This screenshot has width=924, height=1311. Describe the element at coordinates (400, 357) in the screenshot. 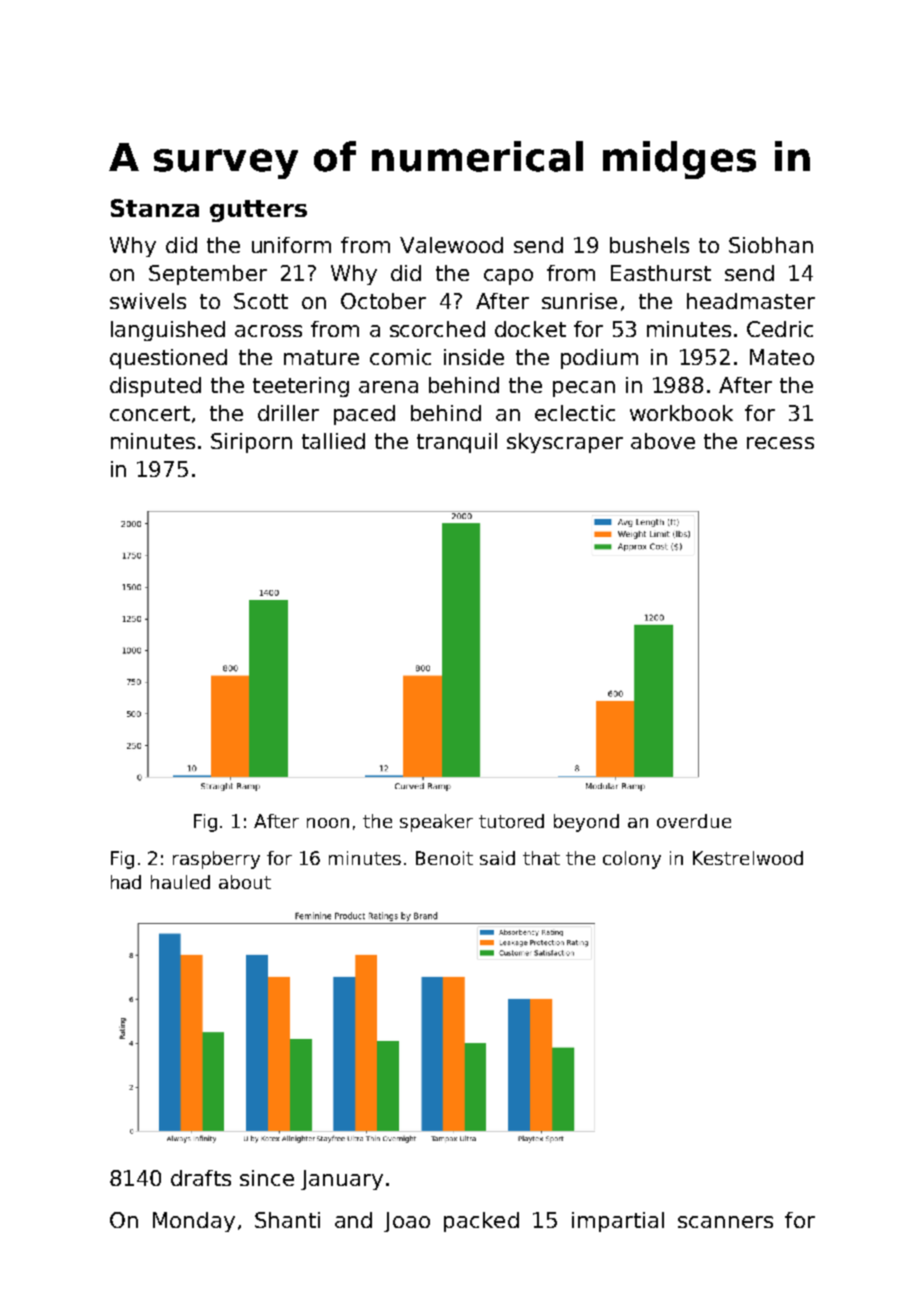

I see `comic` at that location.
